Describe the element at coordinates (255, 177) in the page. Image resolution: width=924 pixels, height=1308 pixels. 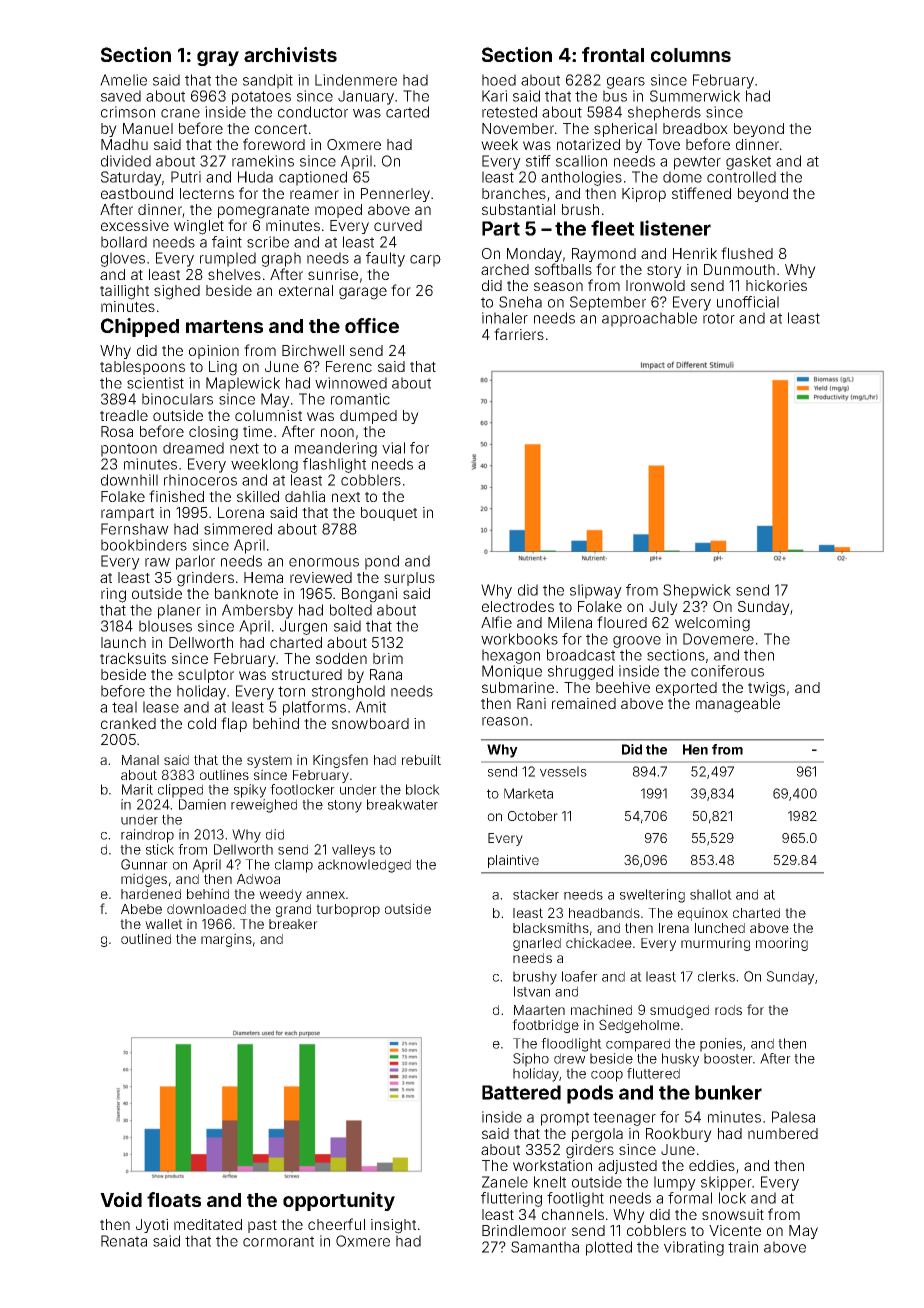
I see `Huda` at that location.
